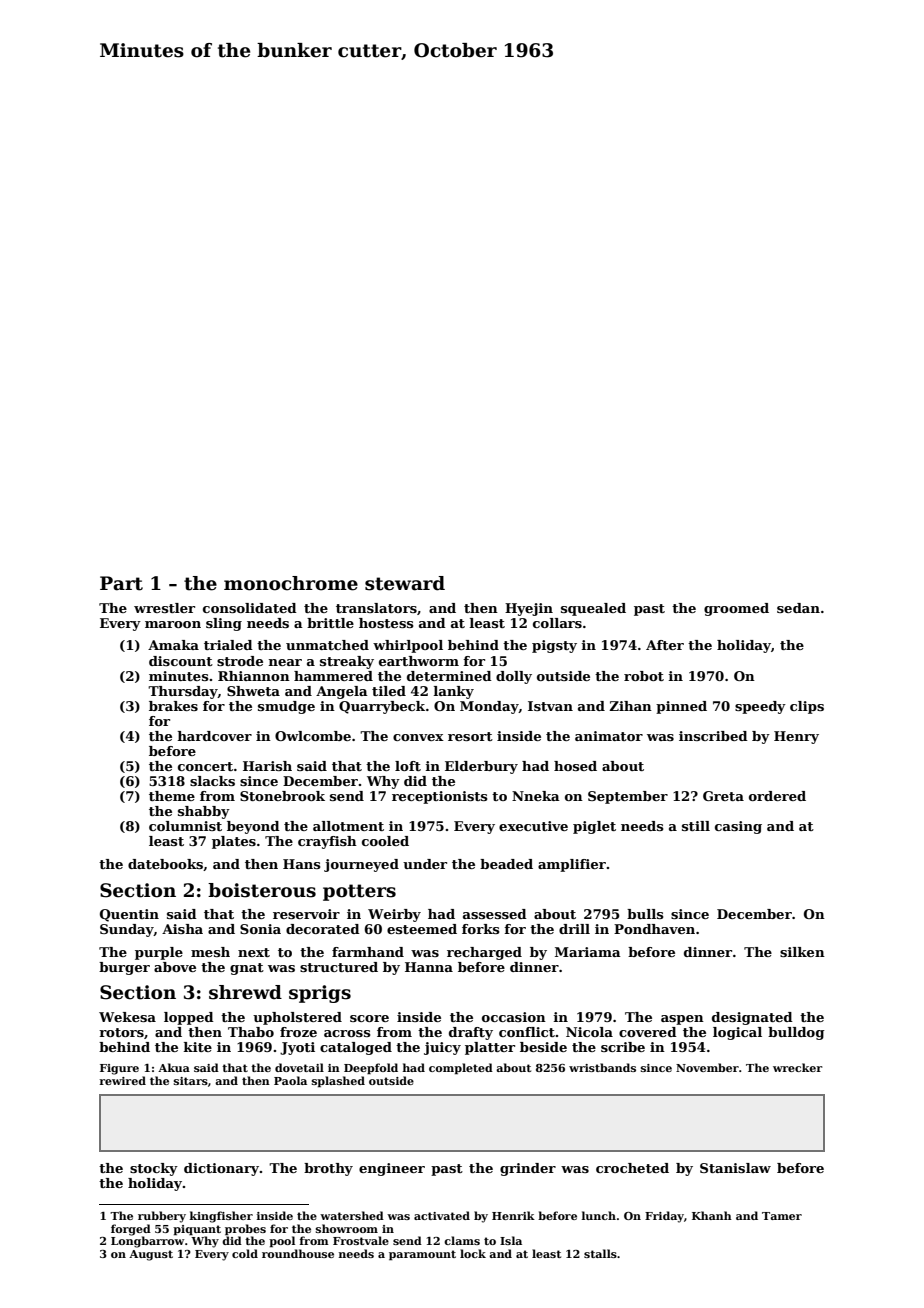  Describe the element at coordinates (543, 1047) in the screenshot. I see `beside` at that location.
